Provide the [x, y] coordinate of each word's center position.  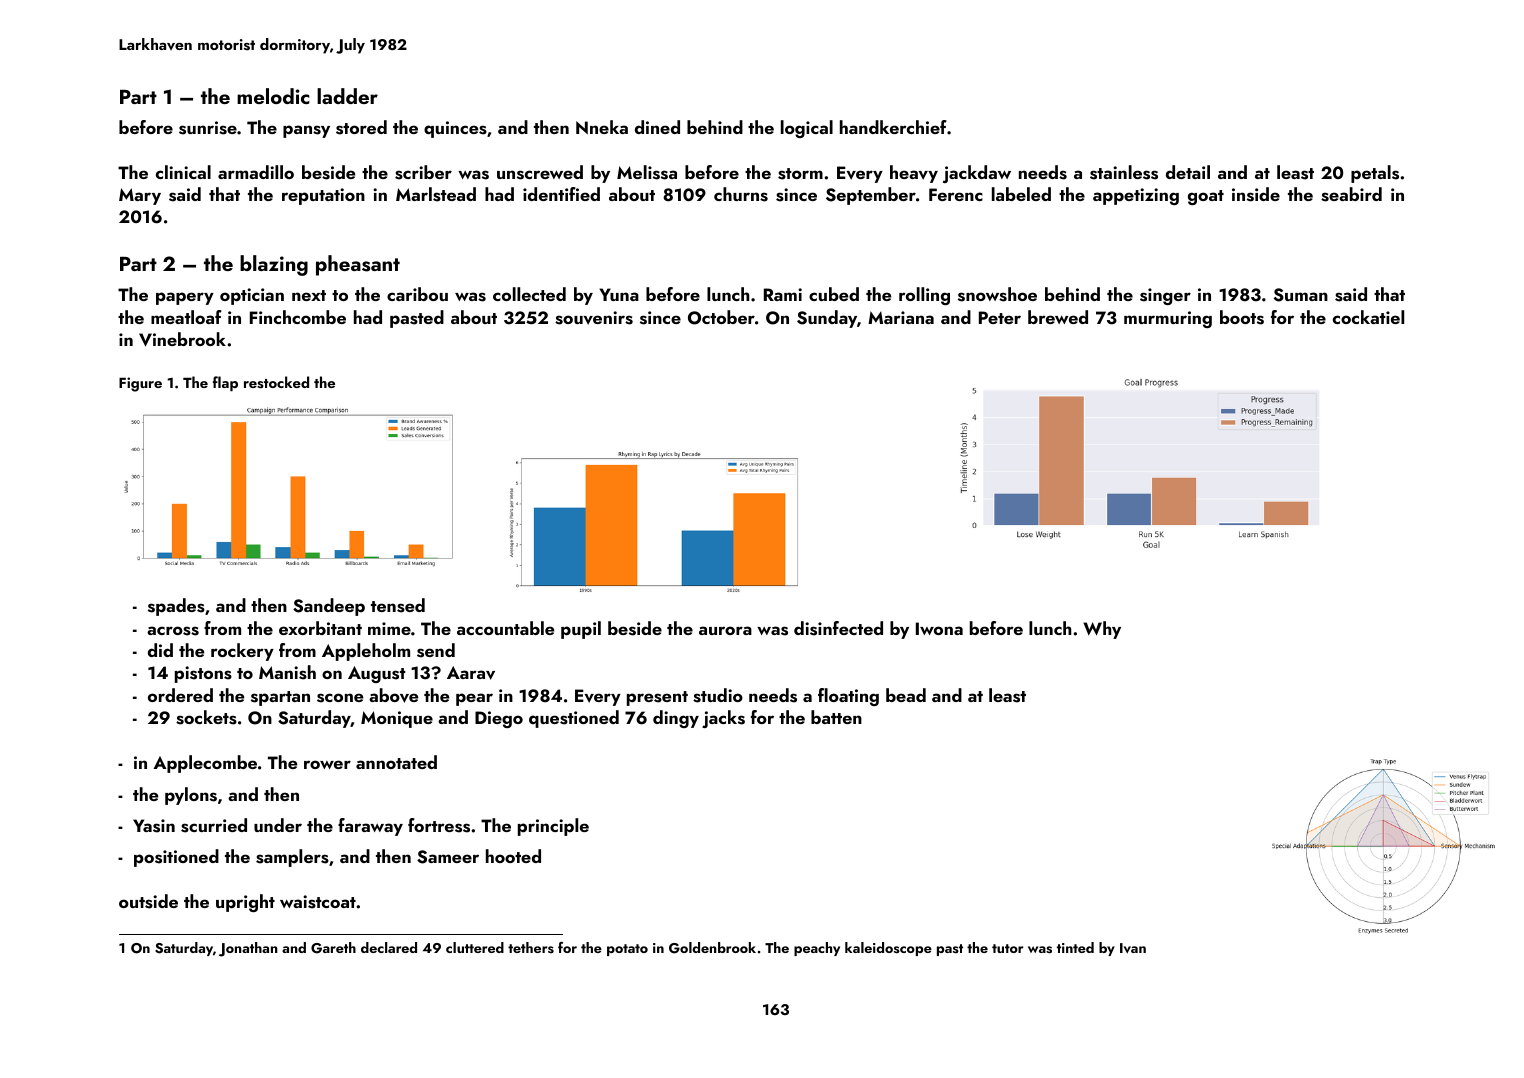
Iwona [939, 628]
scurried [214, 825]
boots [1242, 317]
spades [176, 607]
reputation [323, 196]
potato [627, 950]
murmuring [1168, 319]
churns [741, 194]
